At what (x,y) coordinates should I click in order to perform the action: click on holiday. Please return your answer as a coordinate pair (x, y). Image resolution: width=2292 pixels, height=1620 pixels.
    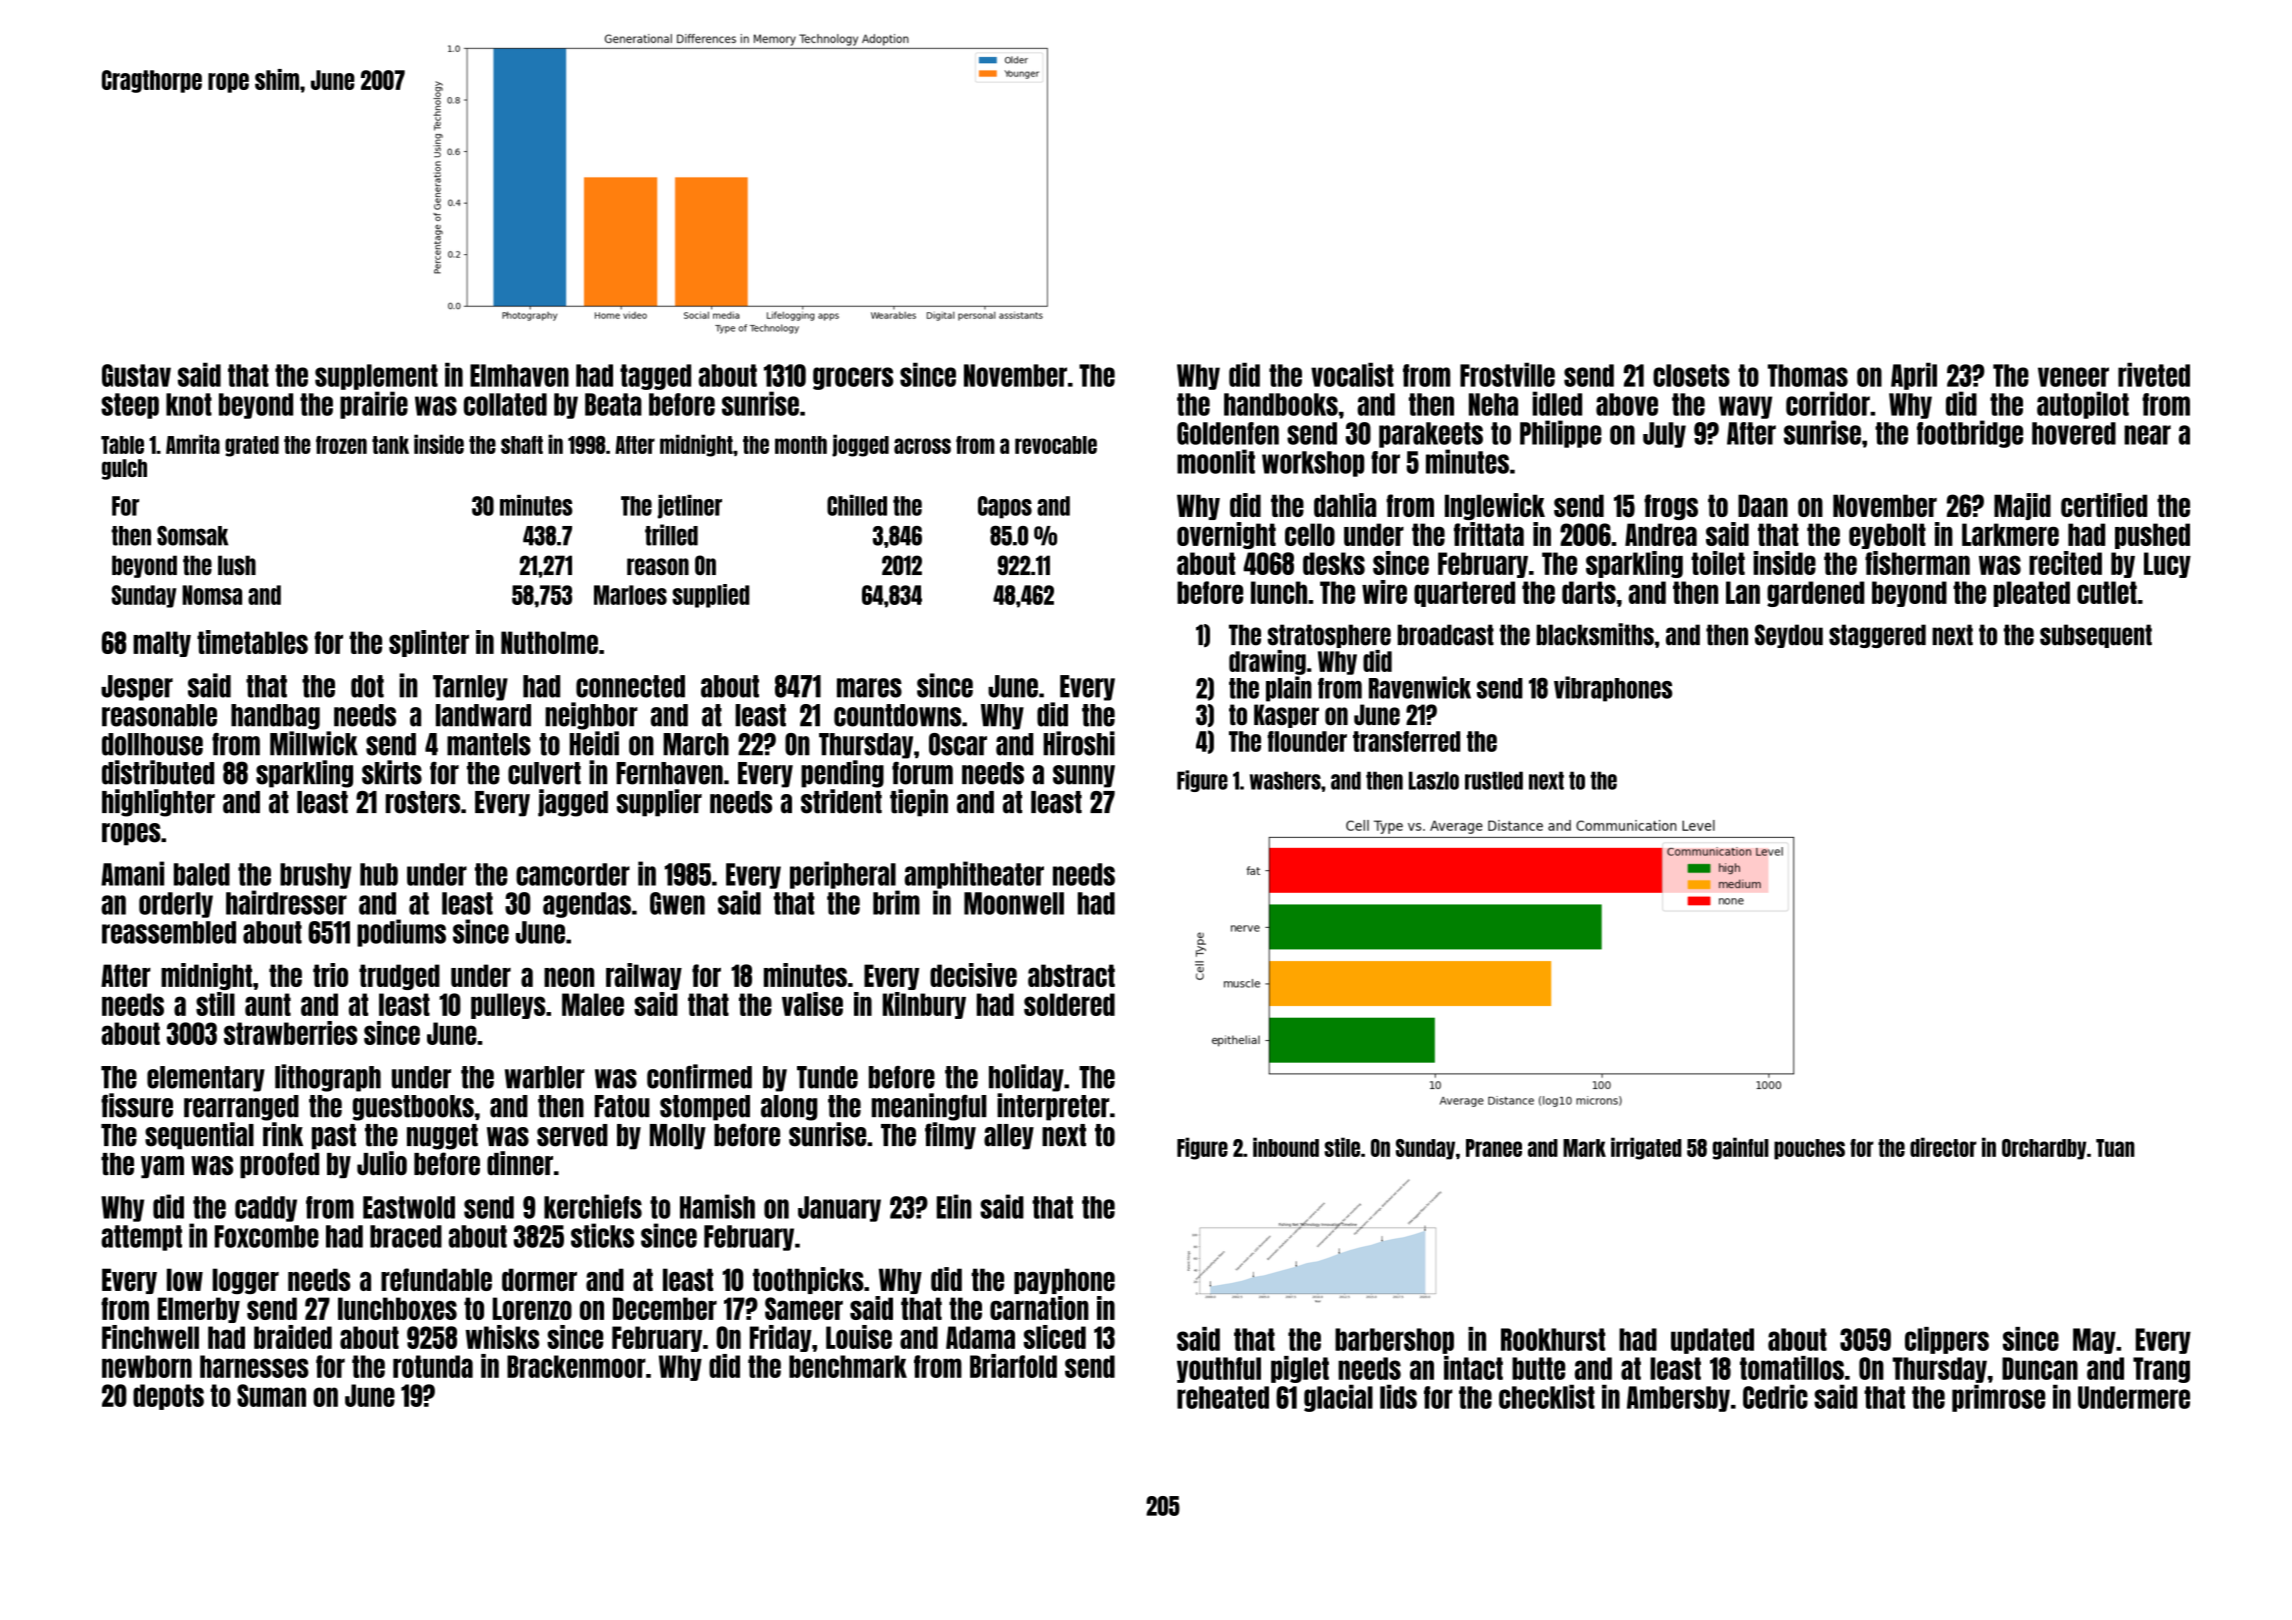
    Looking at the image, I should click on (1026, 1078).
